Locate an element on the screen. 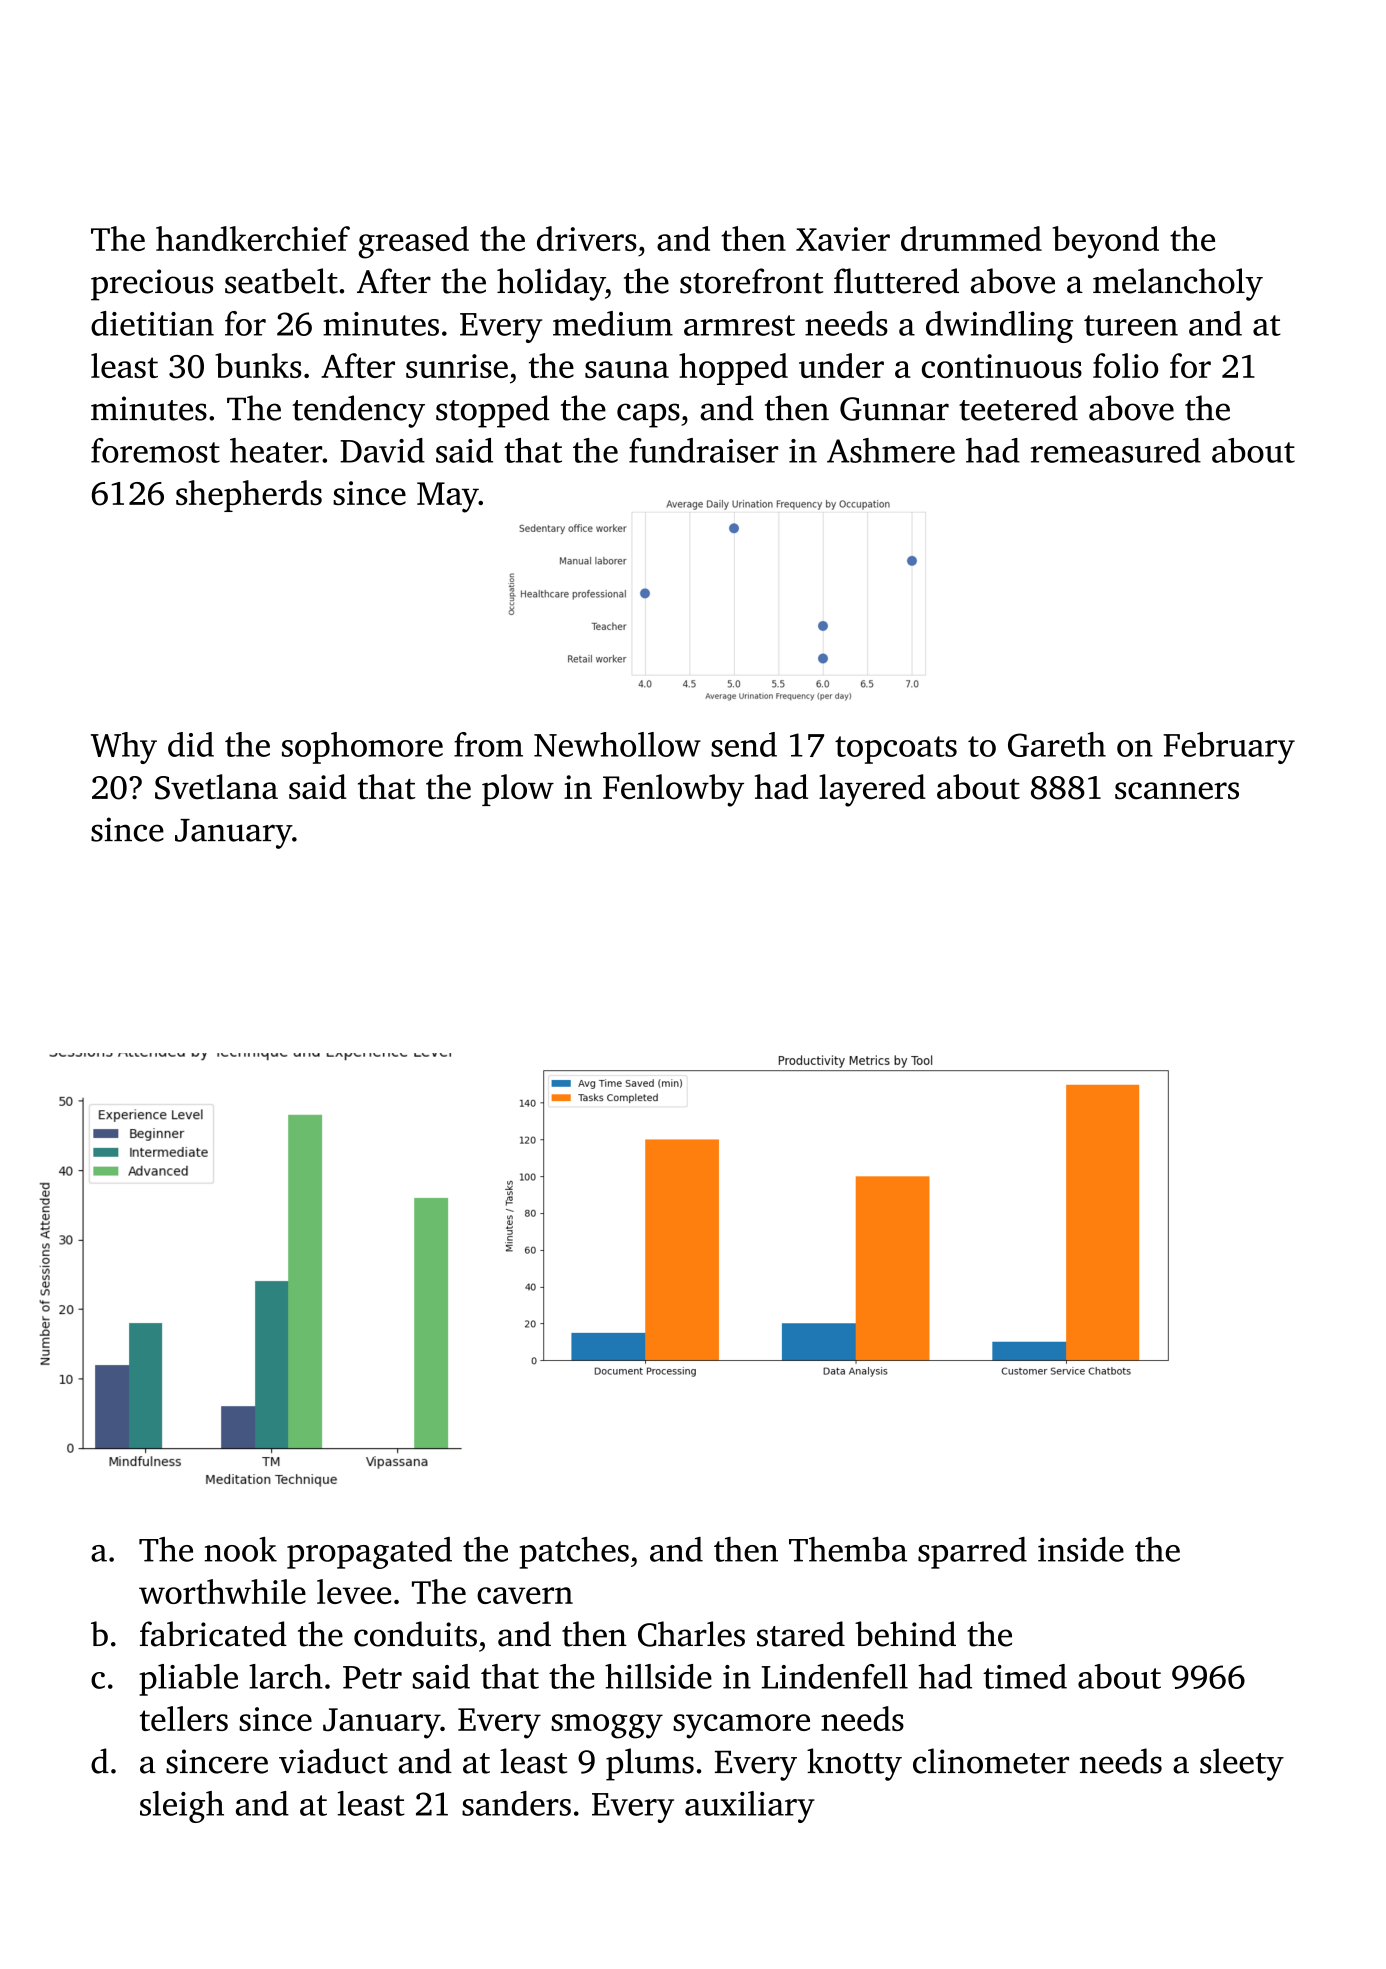 The width and height of the screenshot is (1386, 1969). Svetlana is located at coordinates (216, 787).
